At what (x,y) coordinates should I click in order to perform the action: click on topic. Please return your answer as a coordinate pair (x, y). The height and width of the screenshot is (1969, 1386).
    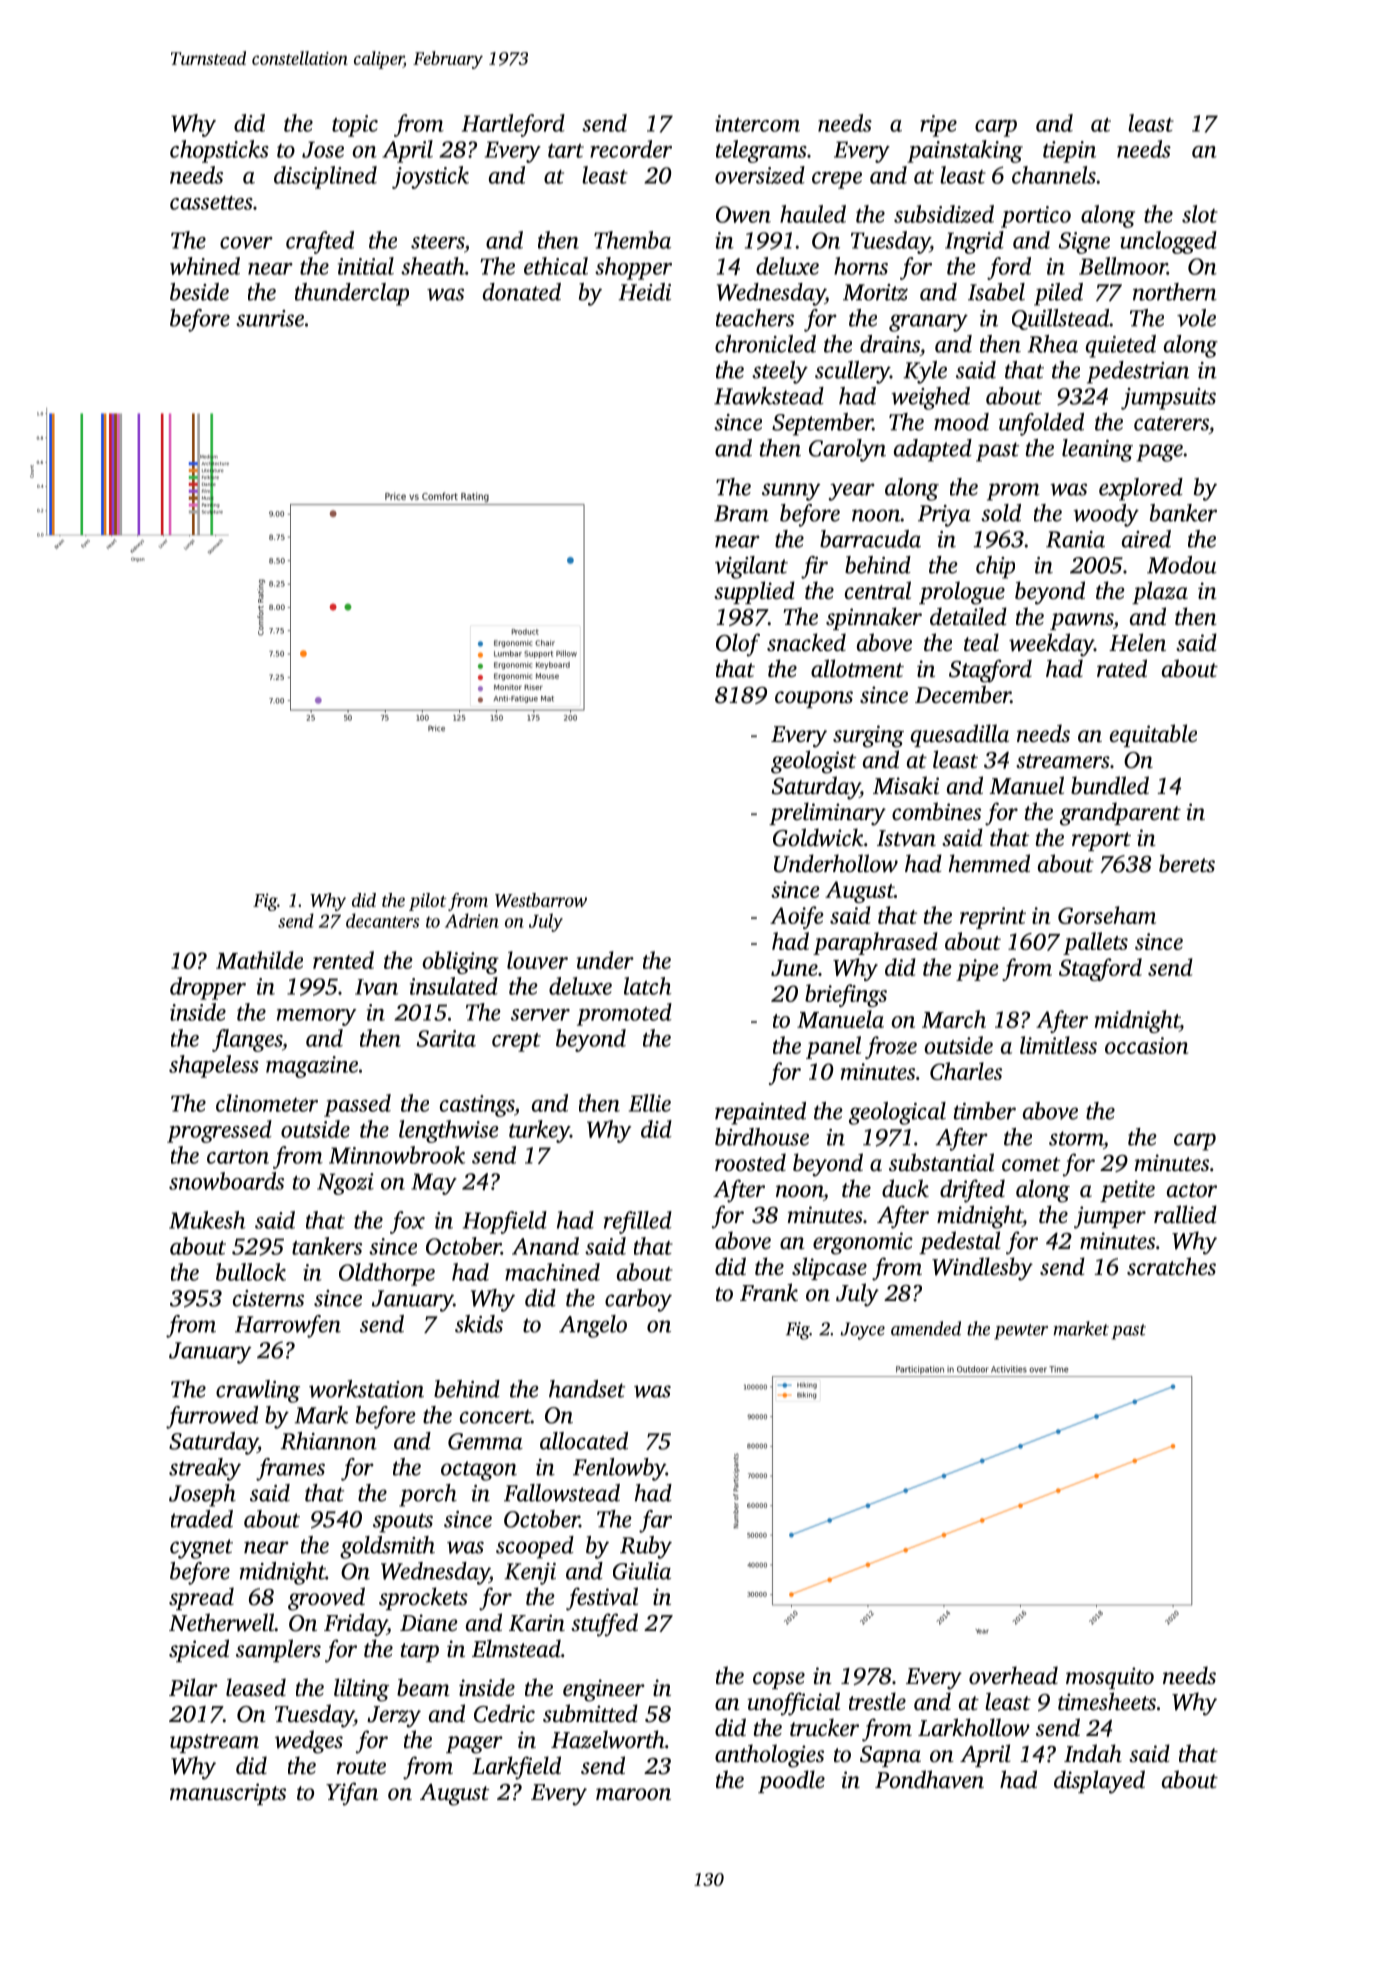
    Looking at the image, I should click on (355, 126).
